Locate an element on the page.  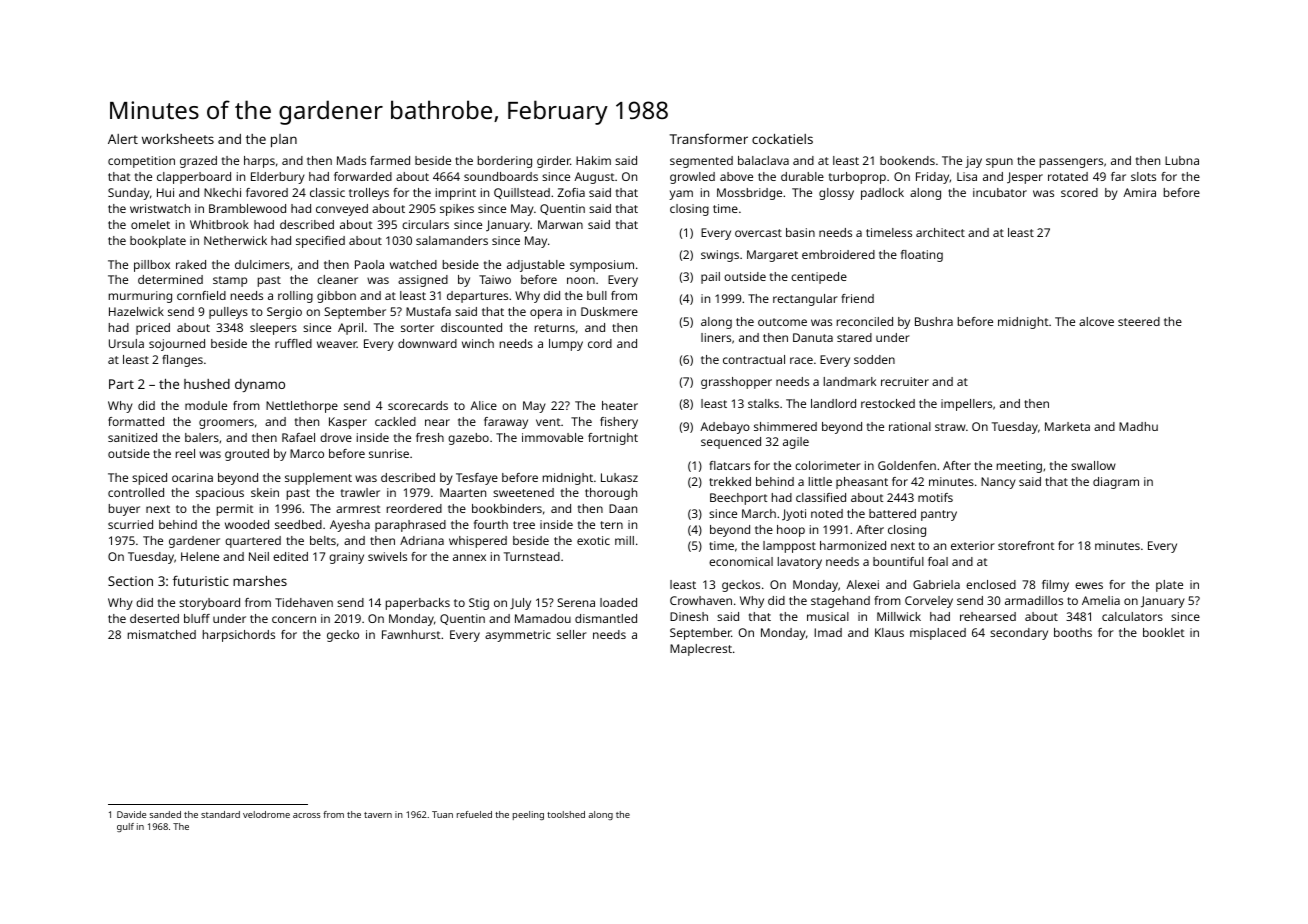
Transformer is located at coordinates (709, 139).
